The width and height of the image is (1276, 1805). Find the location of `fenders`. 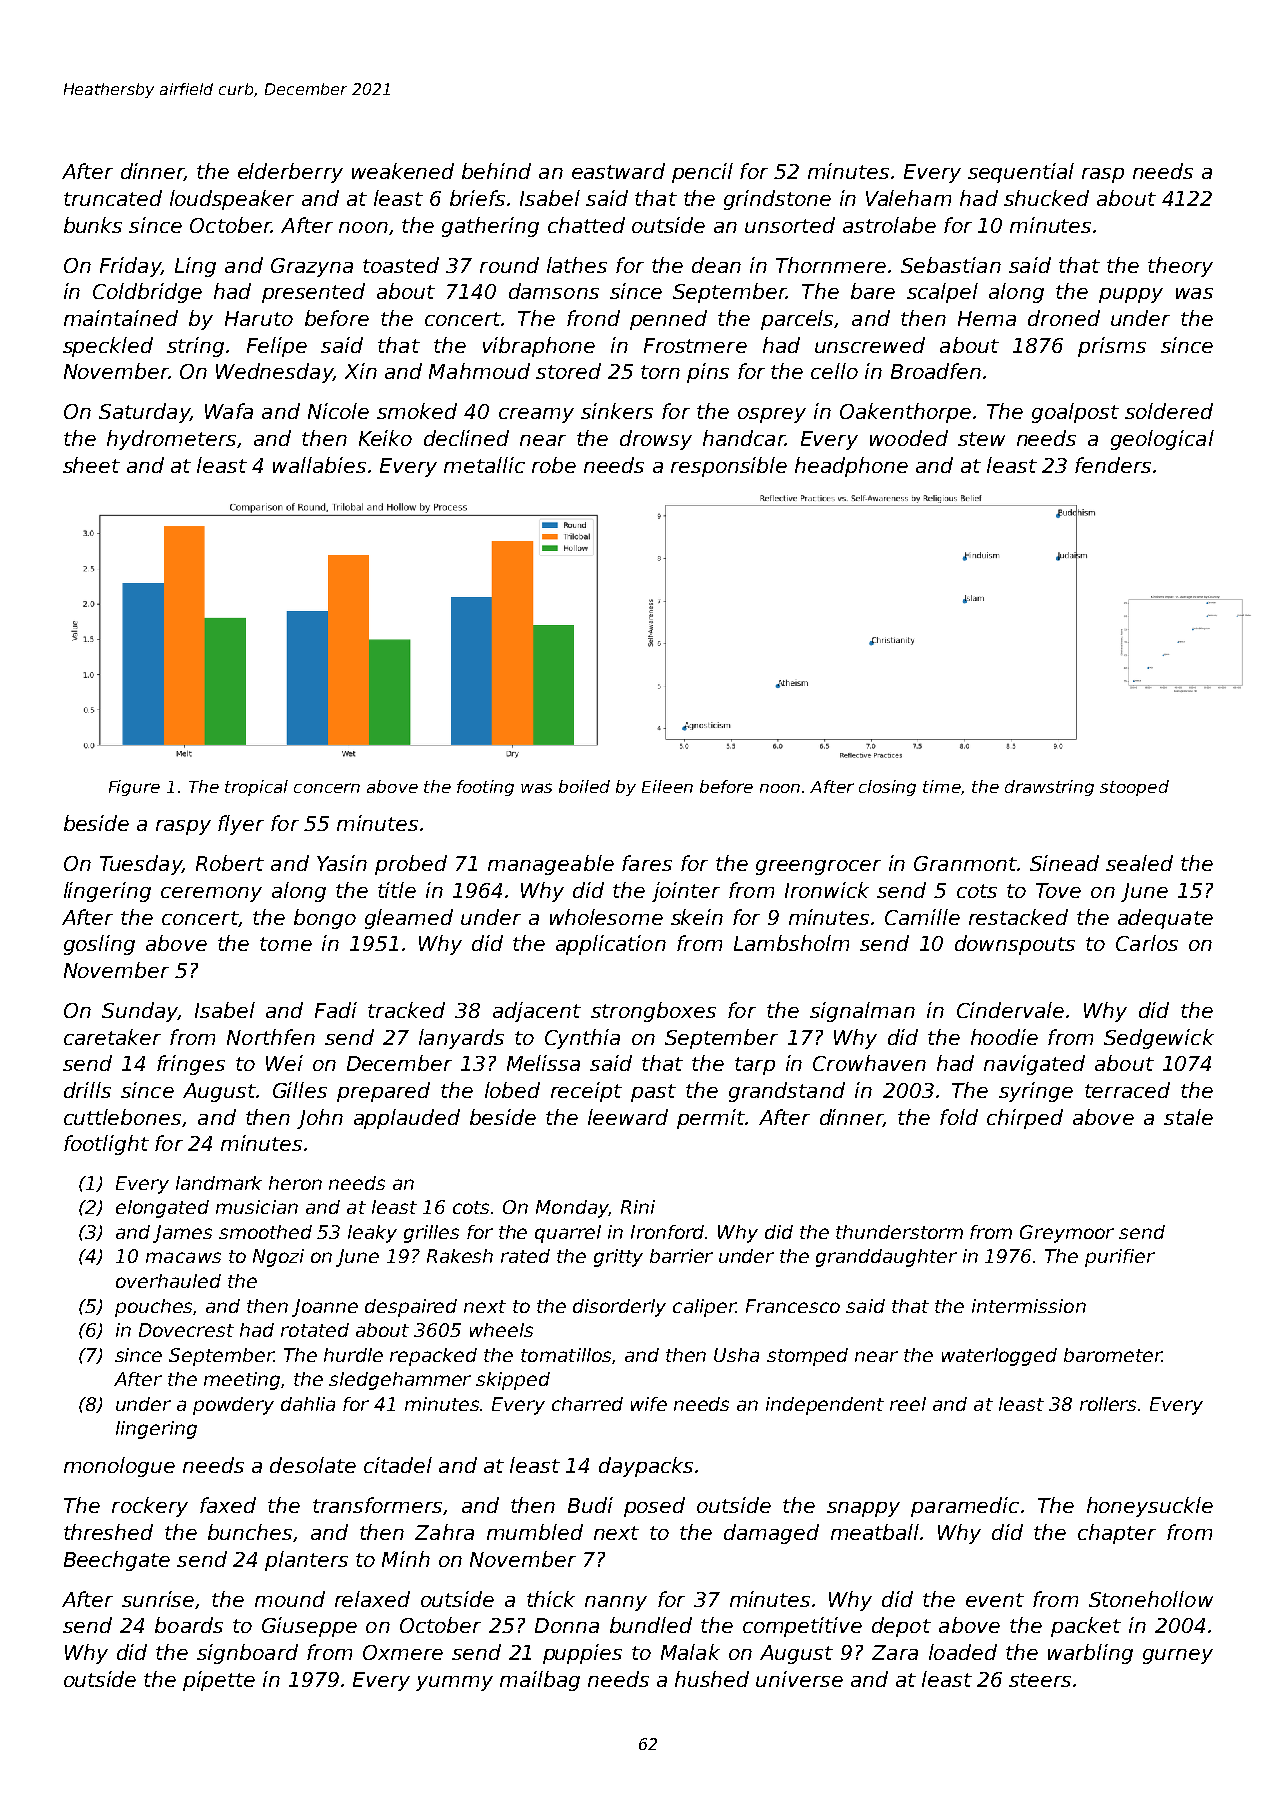

fenders is located at coordinates (1113, 465).
